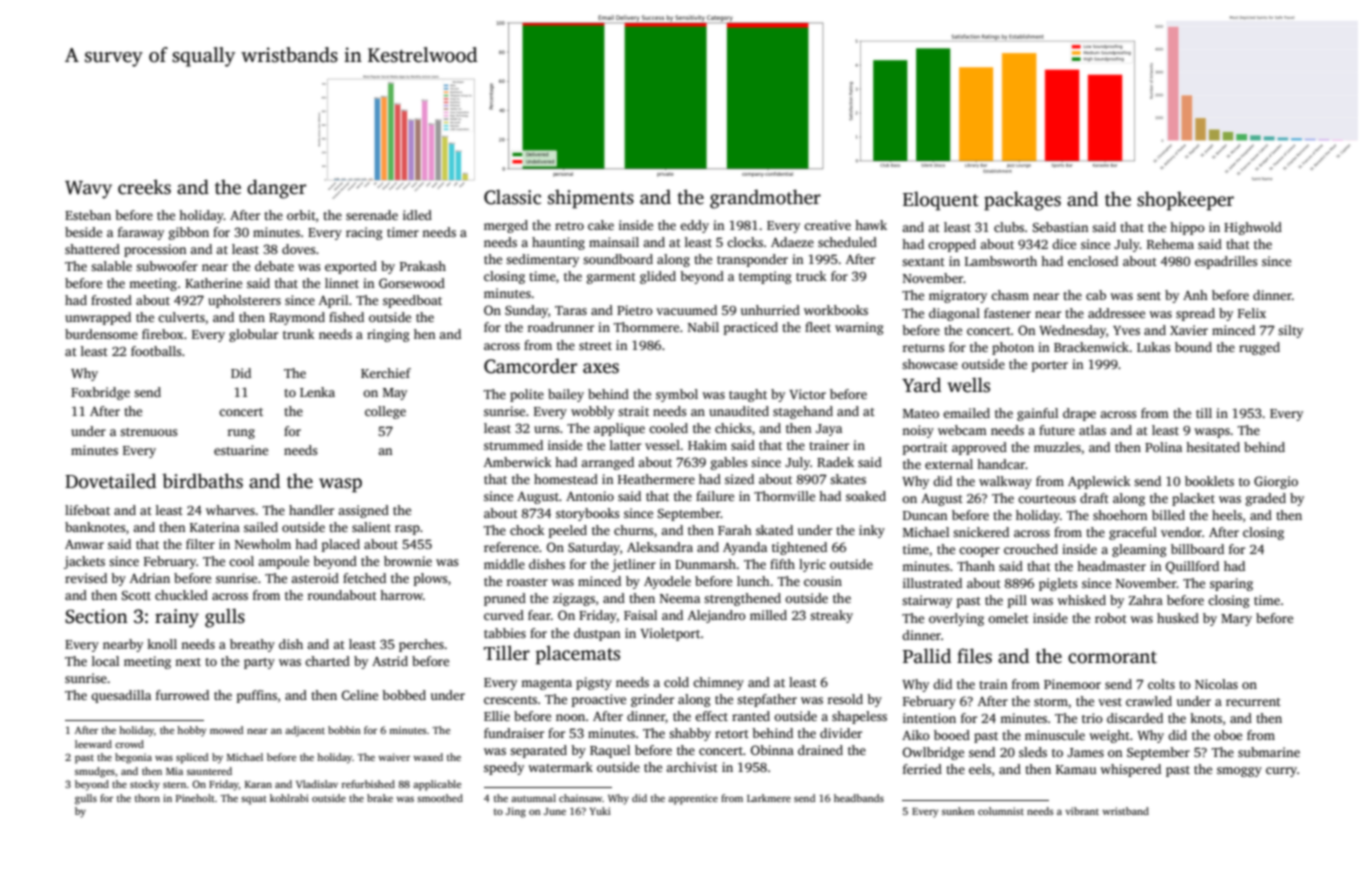 The width and height of the image is (1372, 887). I want to click on Yuki, so click(600, 811).
